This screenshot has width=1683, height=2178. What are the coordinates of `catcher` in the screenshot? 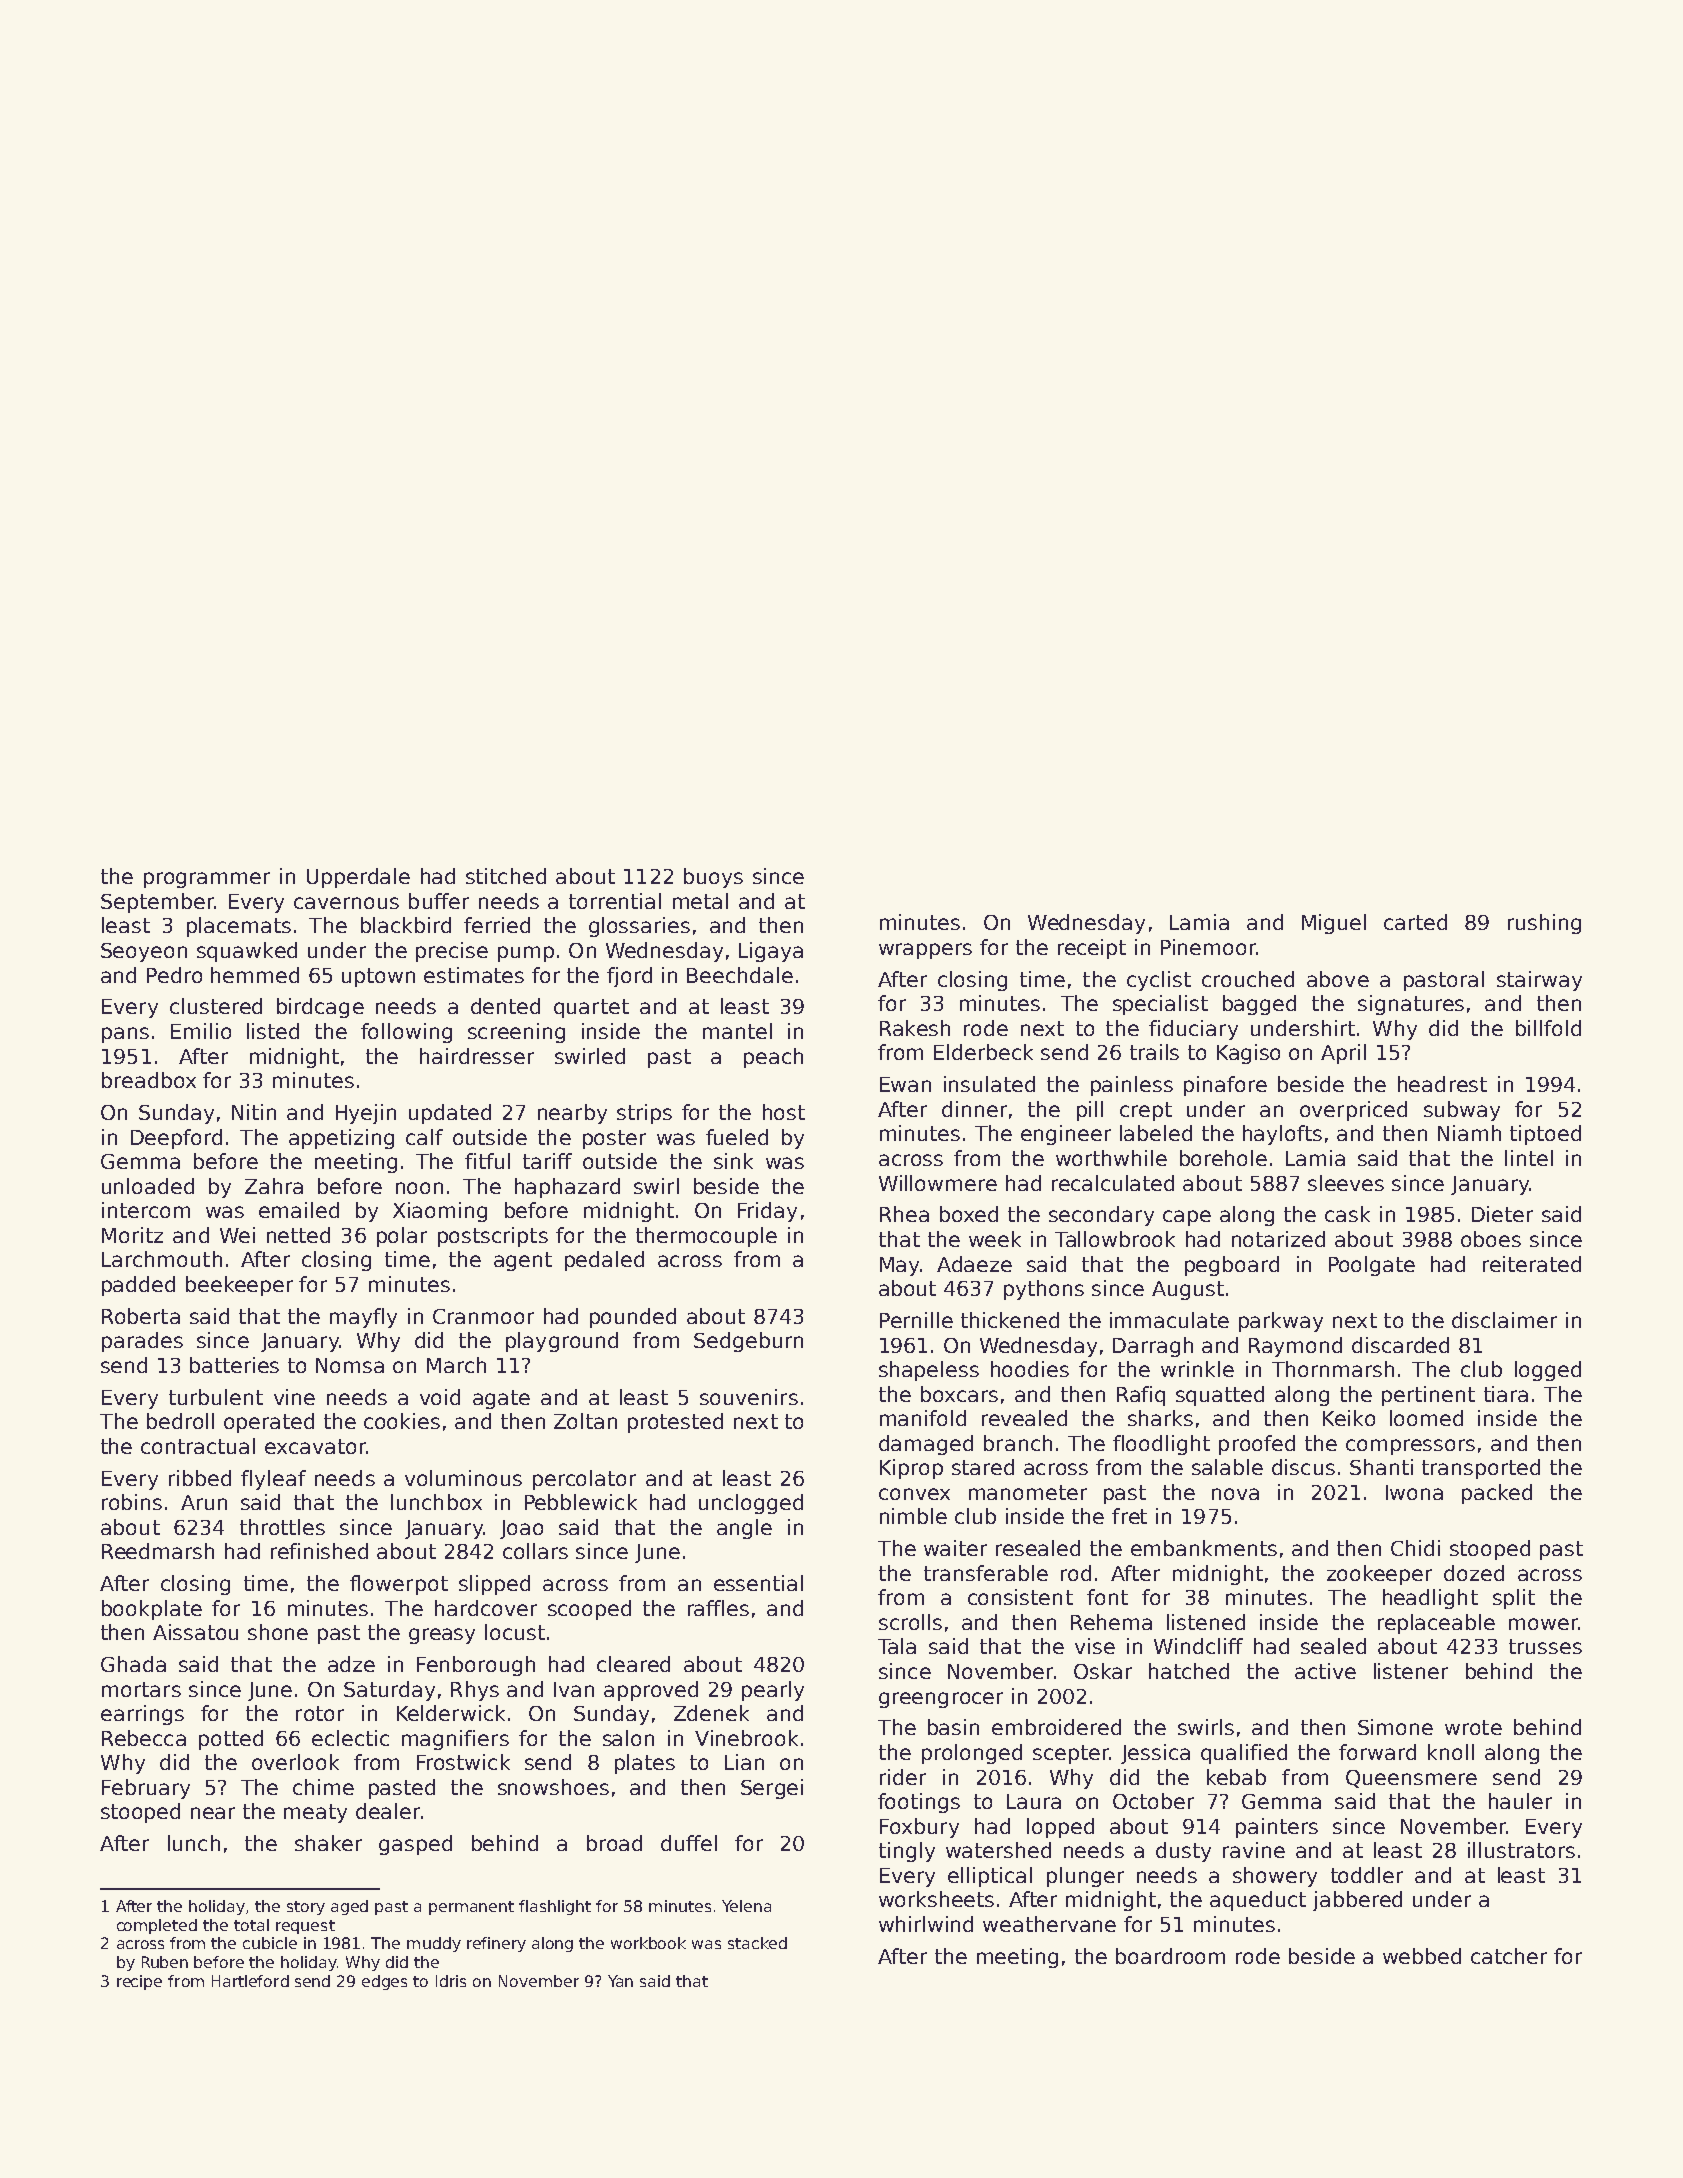 It's located at (1509, 1956).
